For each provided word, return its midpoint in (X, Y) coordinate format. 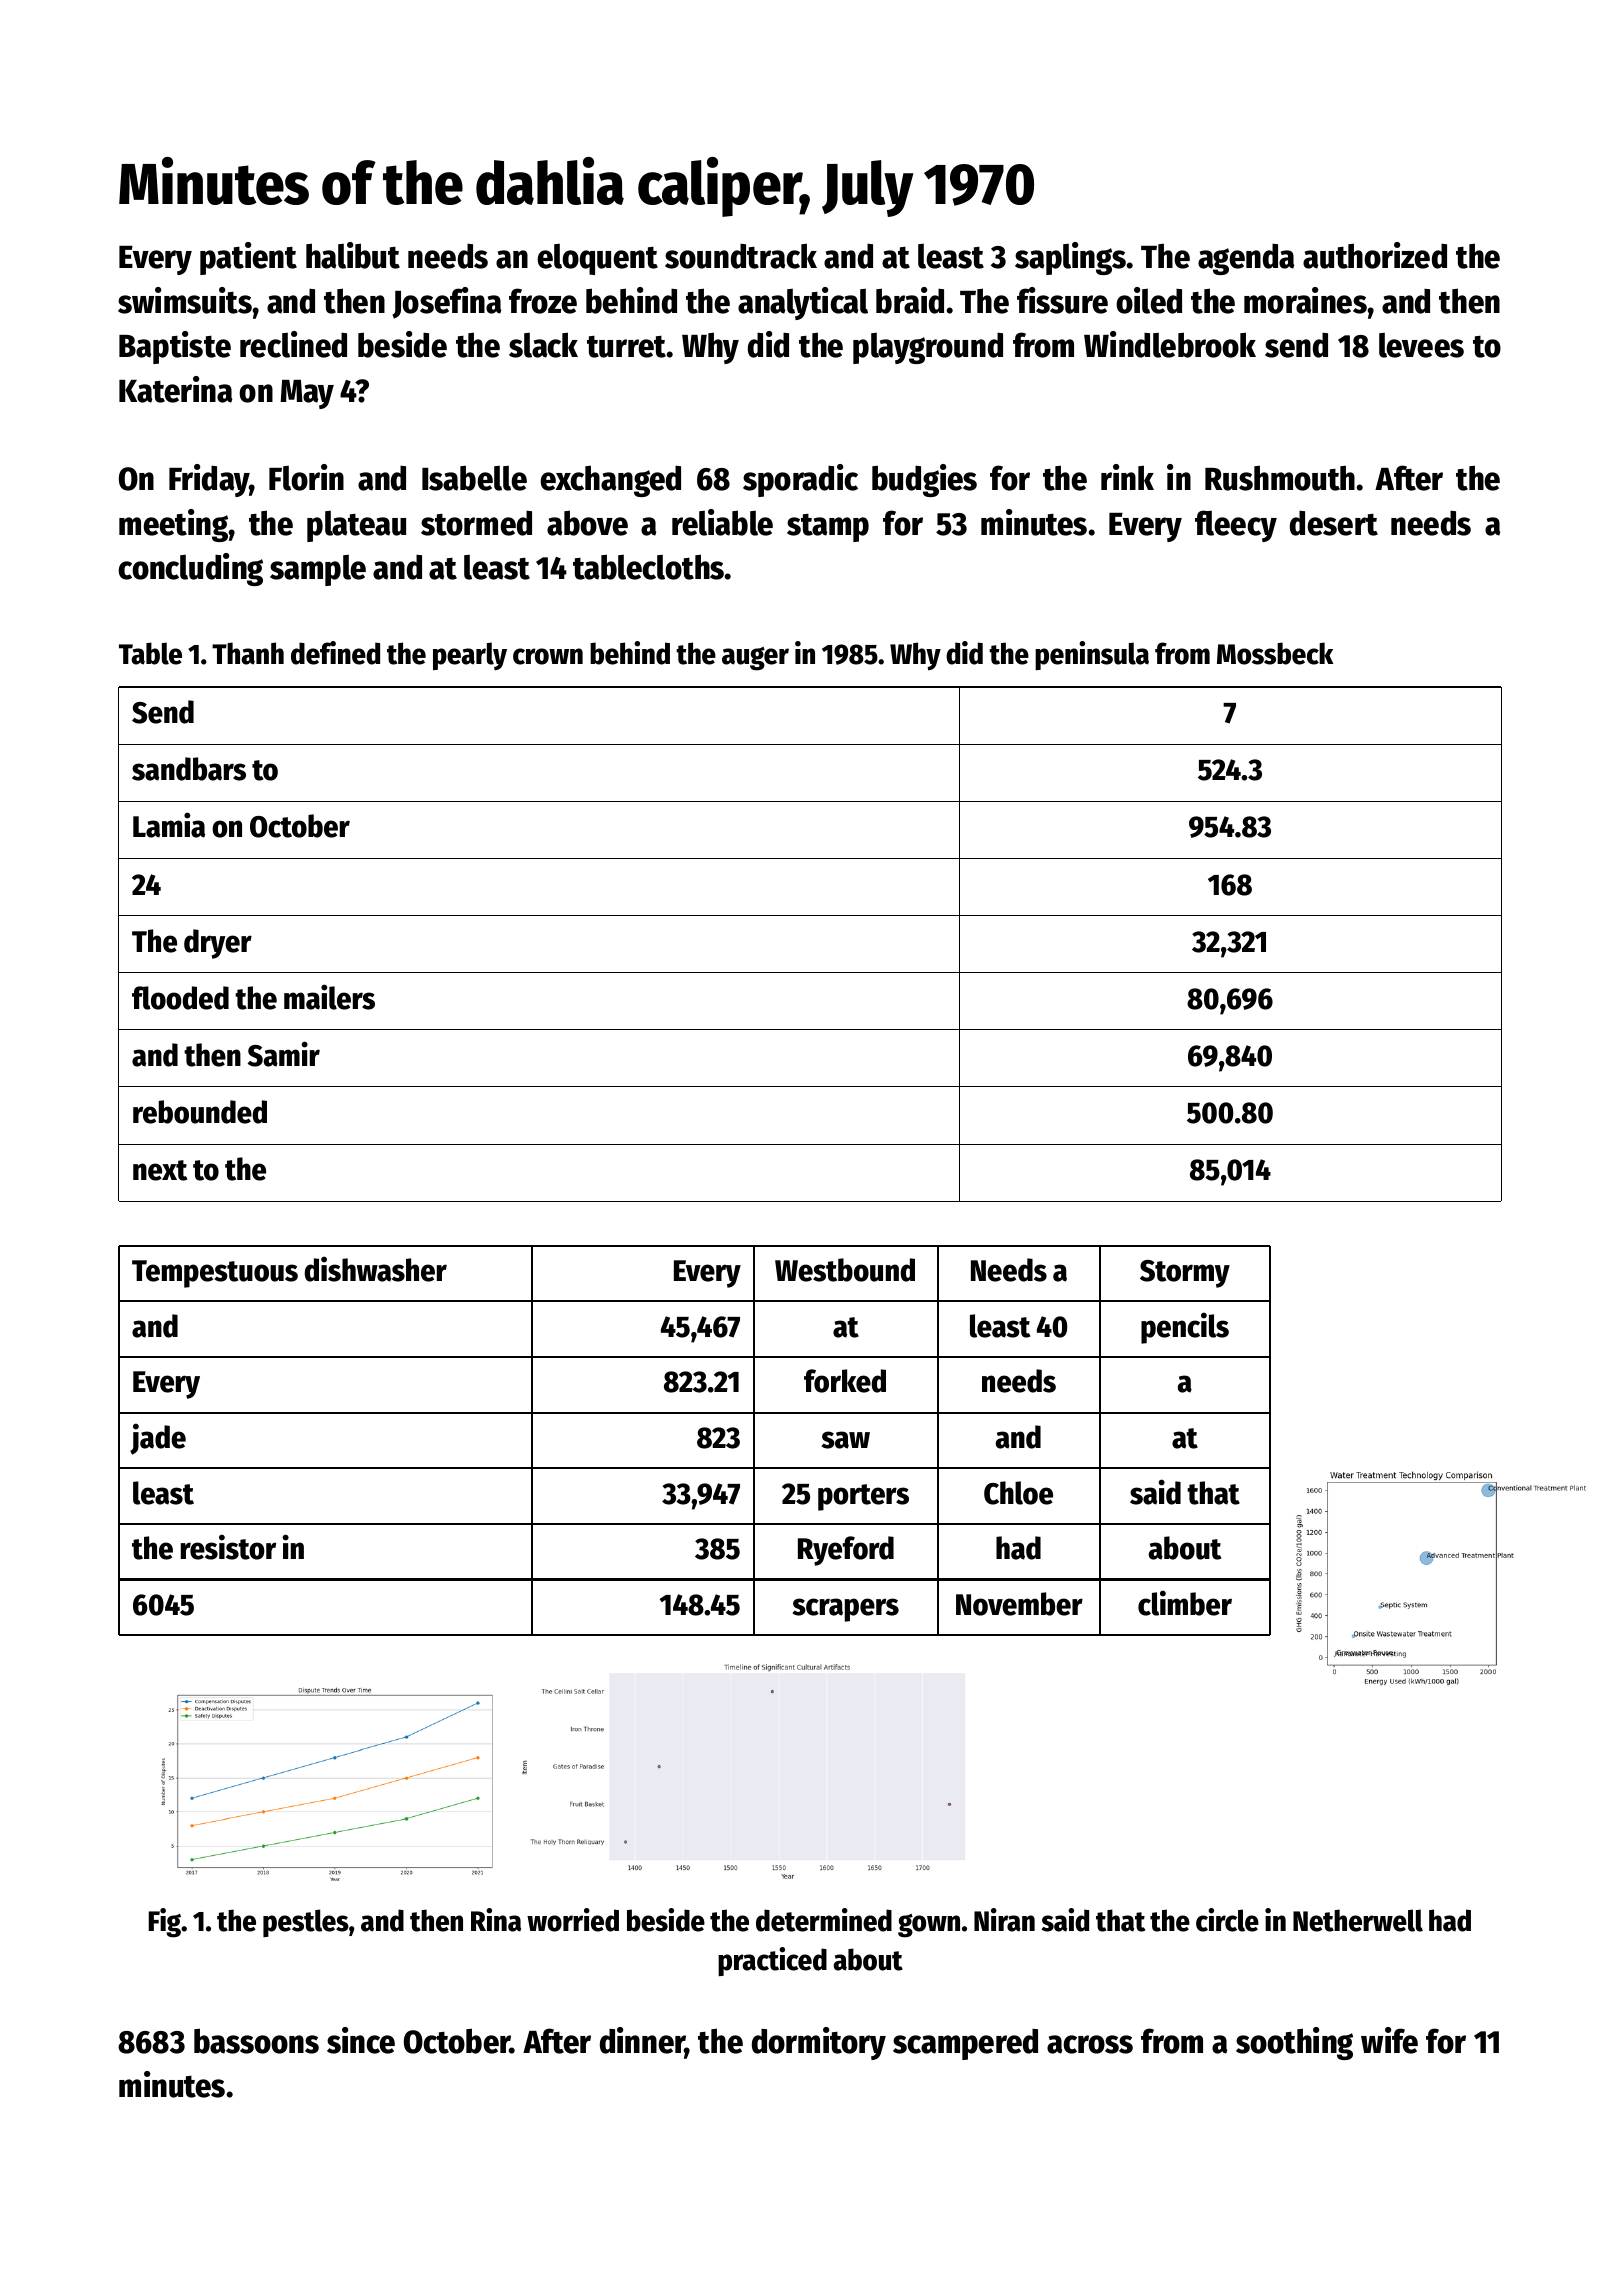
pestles (306, 1923)
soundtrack (741, 256)
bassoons (256, 2041)
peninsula (1092, 655)
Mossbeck (1275, 653)
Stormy (1185, 1274)
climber (1185, 1603)
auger (755, 659)
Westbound (845, 1270)
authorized (1375, 255)
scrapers (846, 1610)
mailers (329, 997)
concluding (190, 569)
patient (248, 258)
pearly (470, 656)
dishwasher (375, 1269)
